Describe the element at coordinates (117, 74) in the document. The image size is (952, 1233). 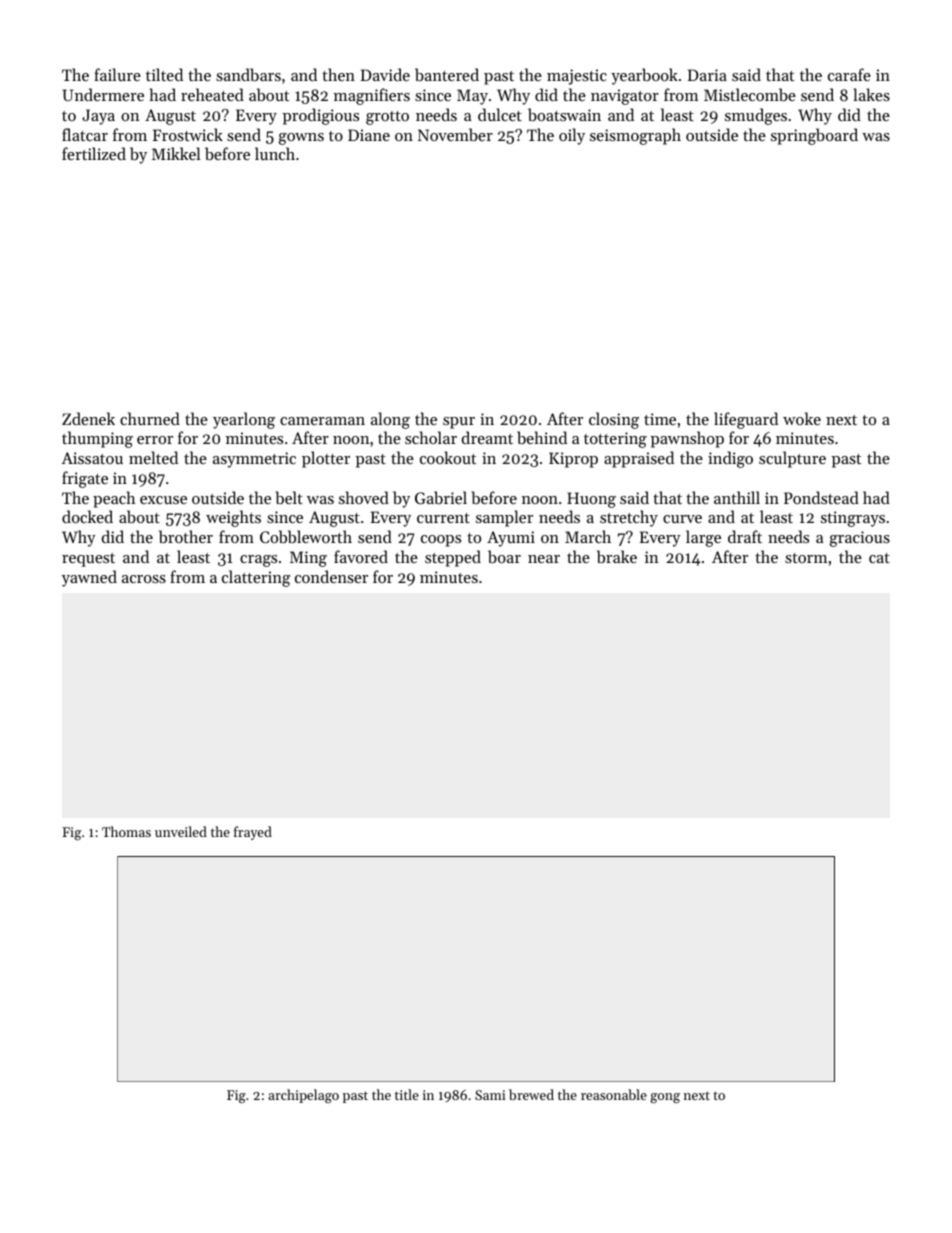
I see `failure` at that location.
